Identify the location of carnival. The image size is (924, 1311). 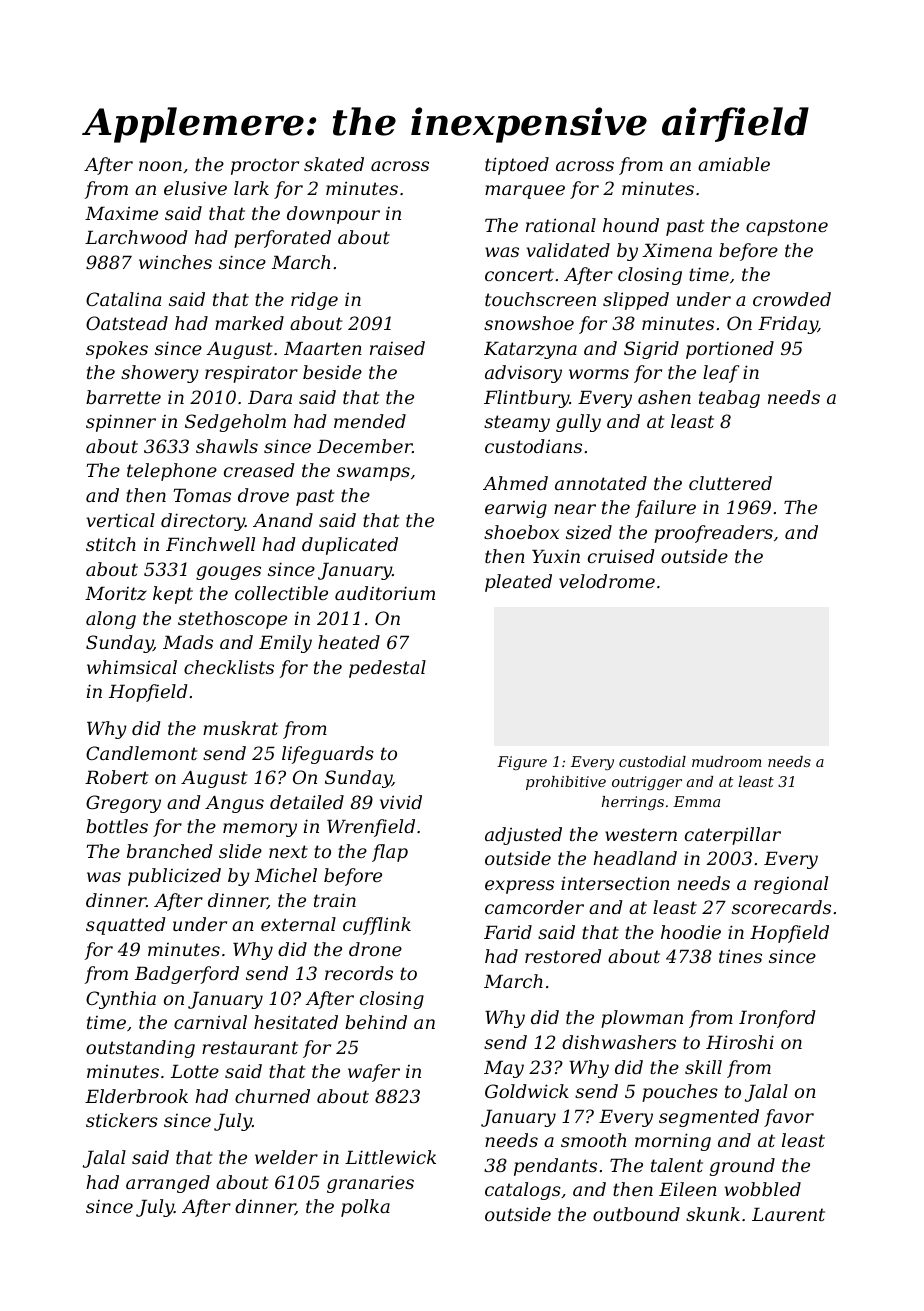
(210, 1022).
